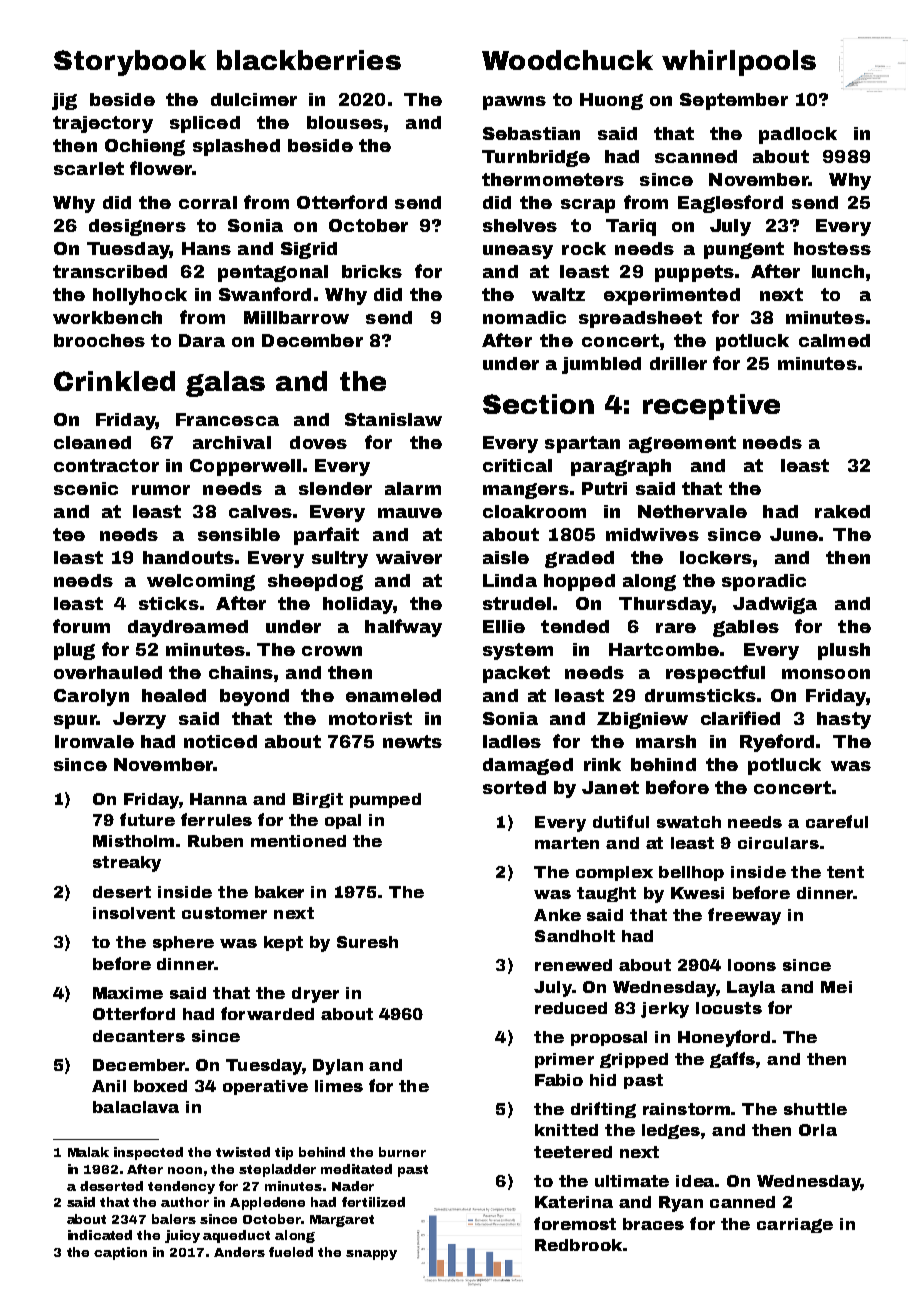  What do you see at coordinates (567, 60) in the screenshot?
I see `Woodchuck` at bounding box center [567, 60].
